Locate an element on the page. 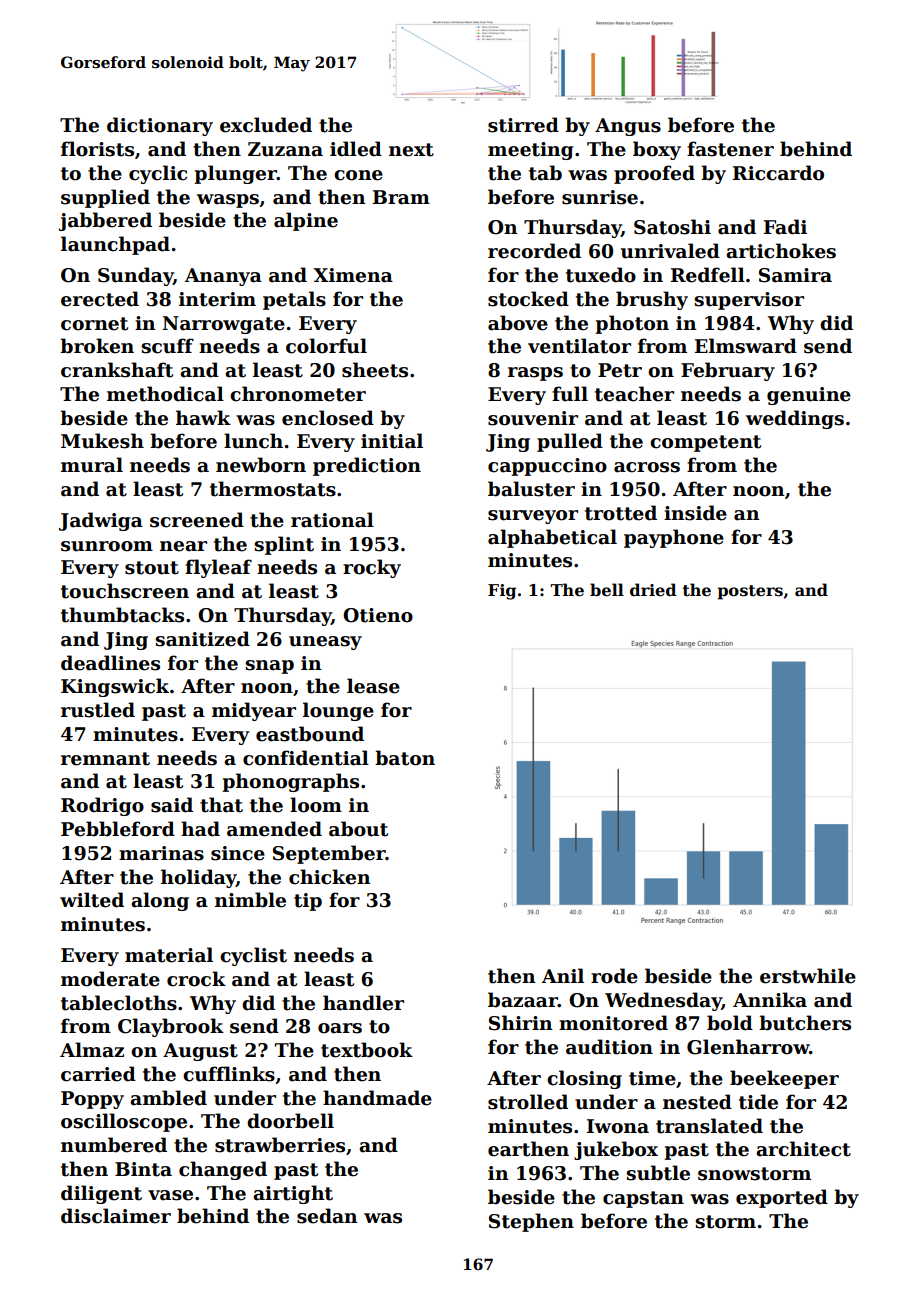  baton is located at coordinates (405, 758).
